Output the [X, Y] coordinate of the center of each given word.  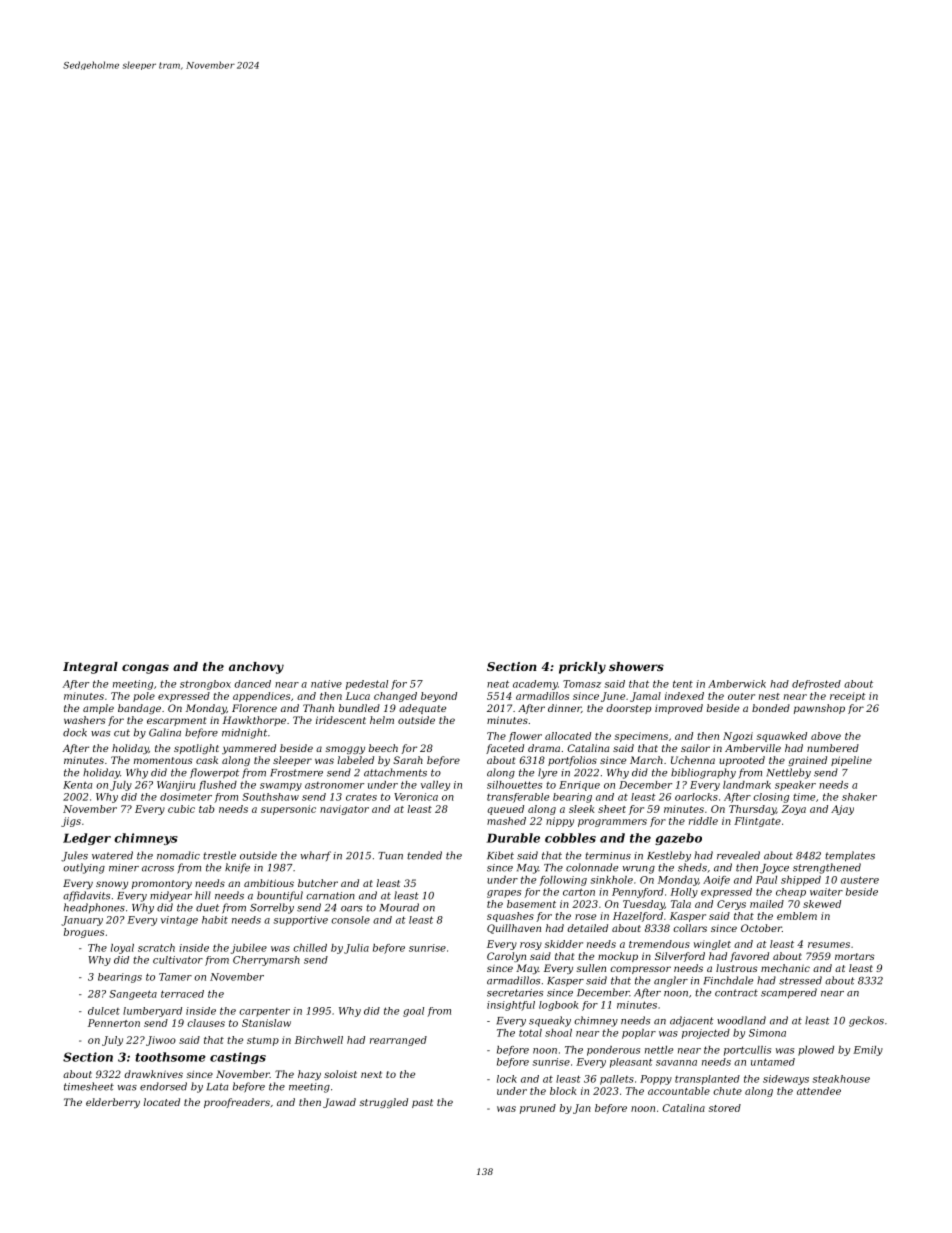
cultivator [178, 960]
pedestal [367, 685]
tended [424, 855]
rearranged [398, 1041]
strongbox [205, 685]
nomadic [178, 855]
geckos [866, 1021]
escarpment [176, 721]
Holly [684, 893]
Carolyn [506, 957]
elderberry [113, 1103]
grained [807, 761]
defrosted [816, 685]
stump [263, 1041]
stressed [800, 980]
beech [383, 748]
